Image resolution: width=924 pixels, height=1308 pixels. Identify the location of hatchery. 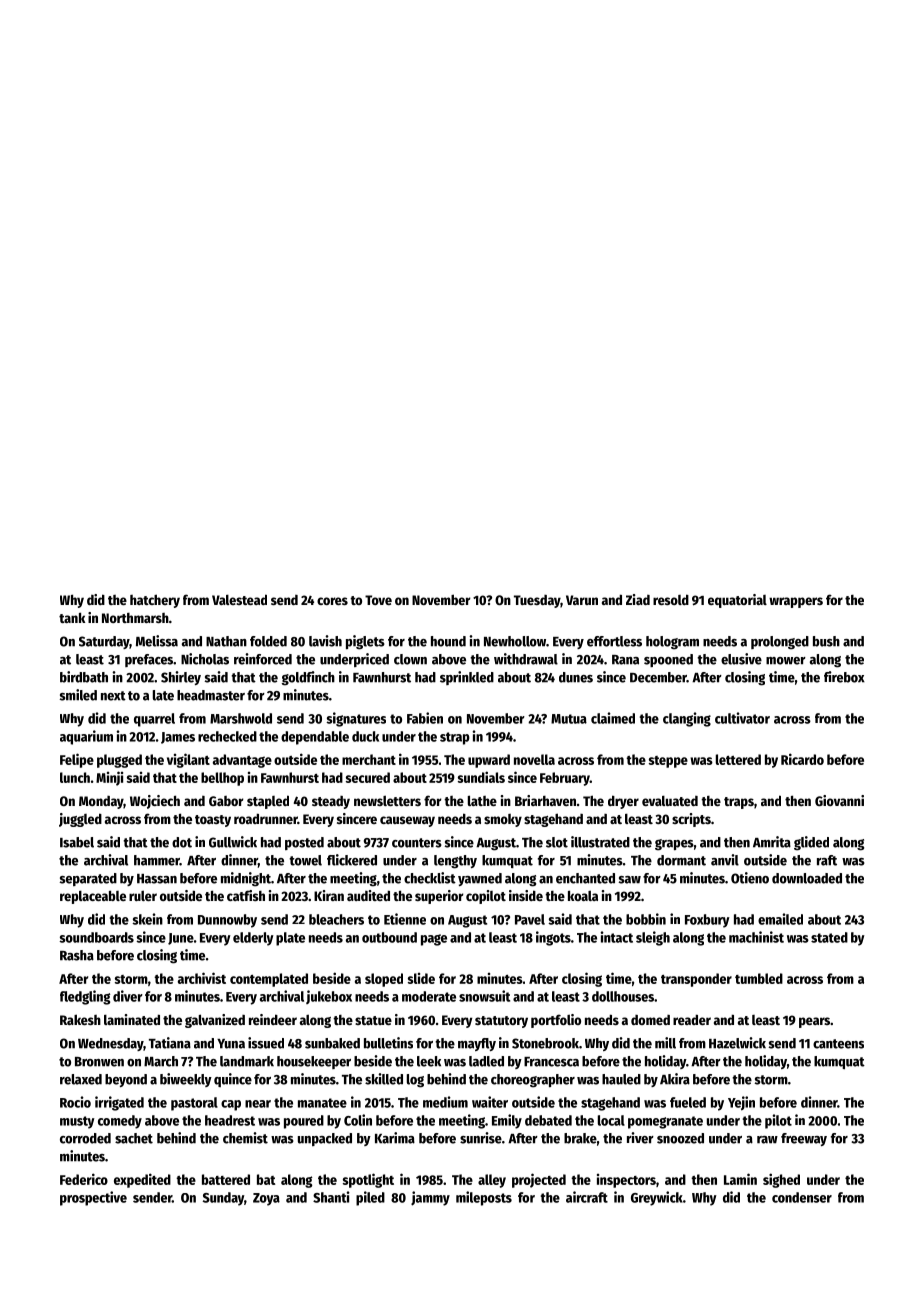
(155, 601).
